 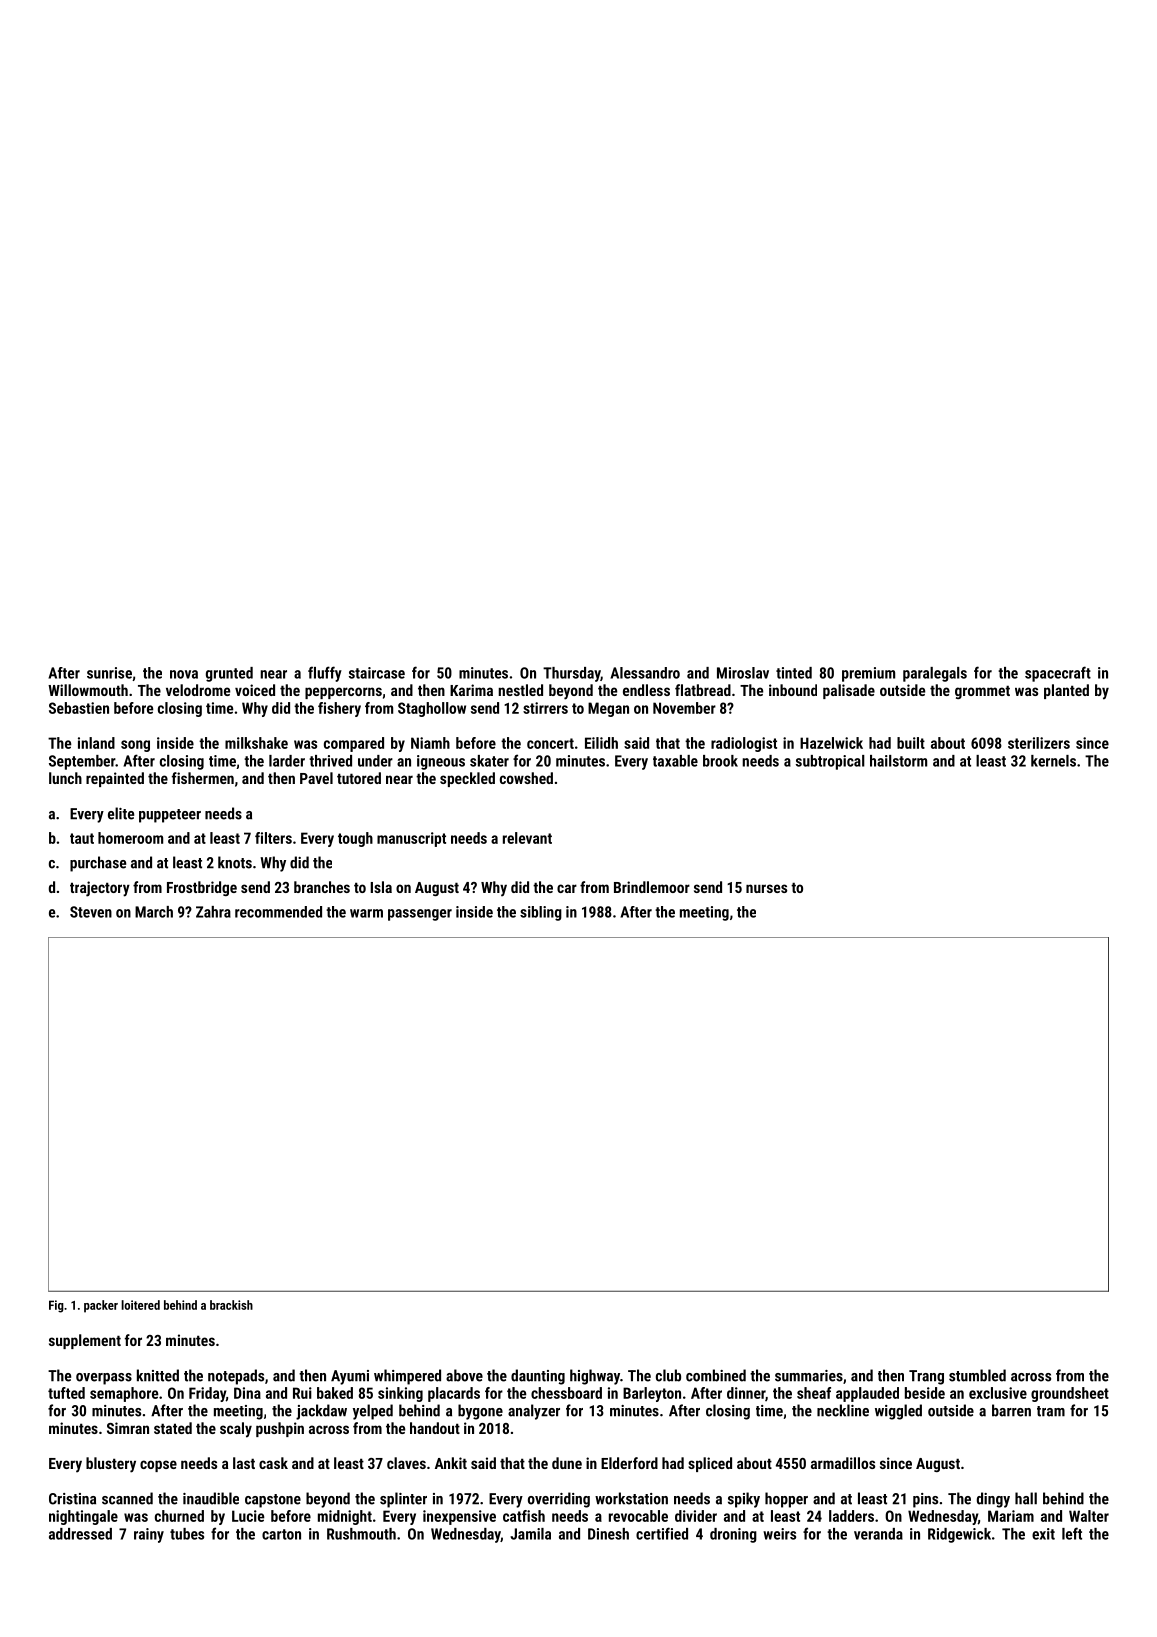 What do you see at coordinates (766, 888) in the document?
I see `nurses` at bounding box center [766, 888].
